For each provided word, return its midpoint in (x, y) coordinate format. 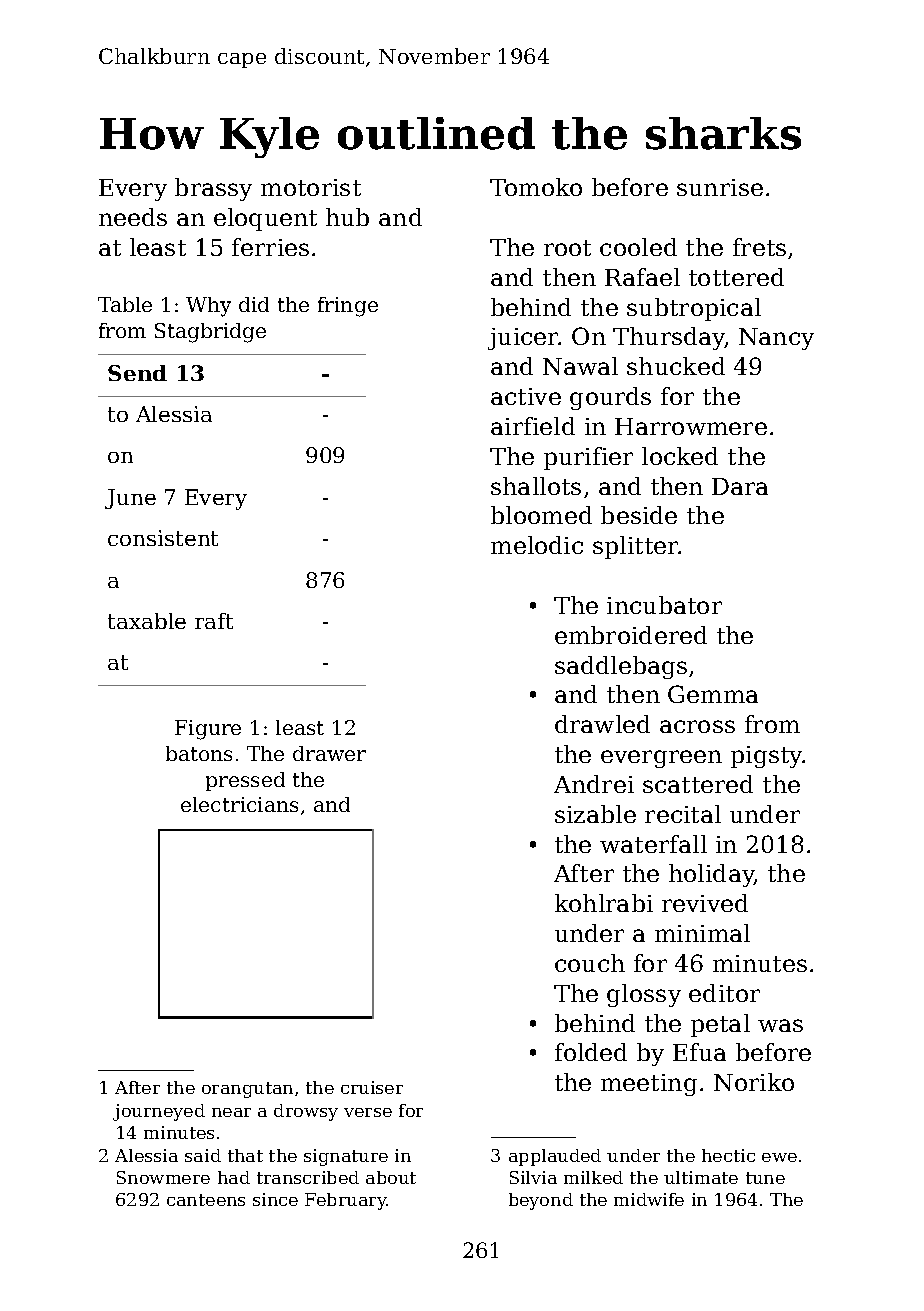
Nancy (776, 339)
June (130, 499)
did (254, 304)
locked (680, 456)
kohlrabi (604, 903)
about (391, 1177)
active (526, 396)
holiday (711, 875)
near (231, 1112)
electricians (239, 804)
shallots (536, 486)
